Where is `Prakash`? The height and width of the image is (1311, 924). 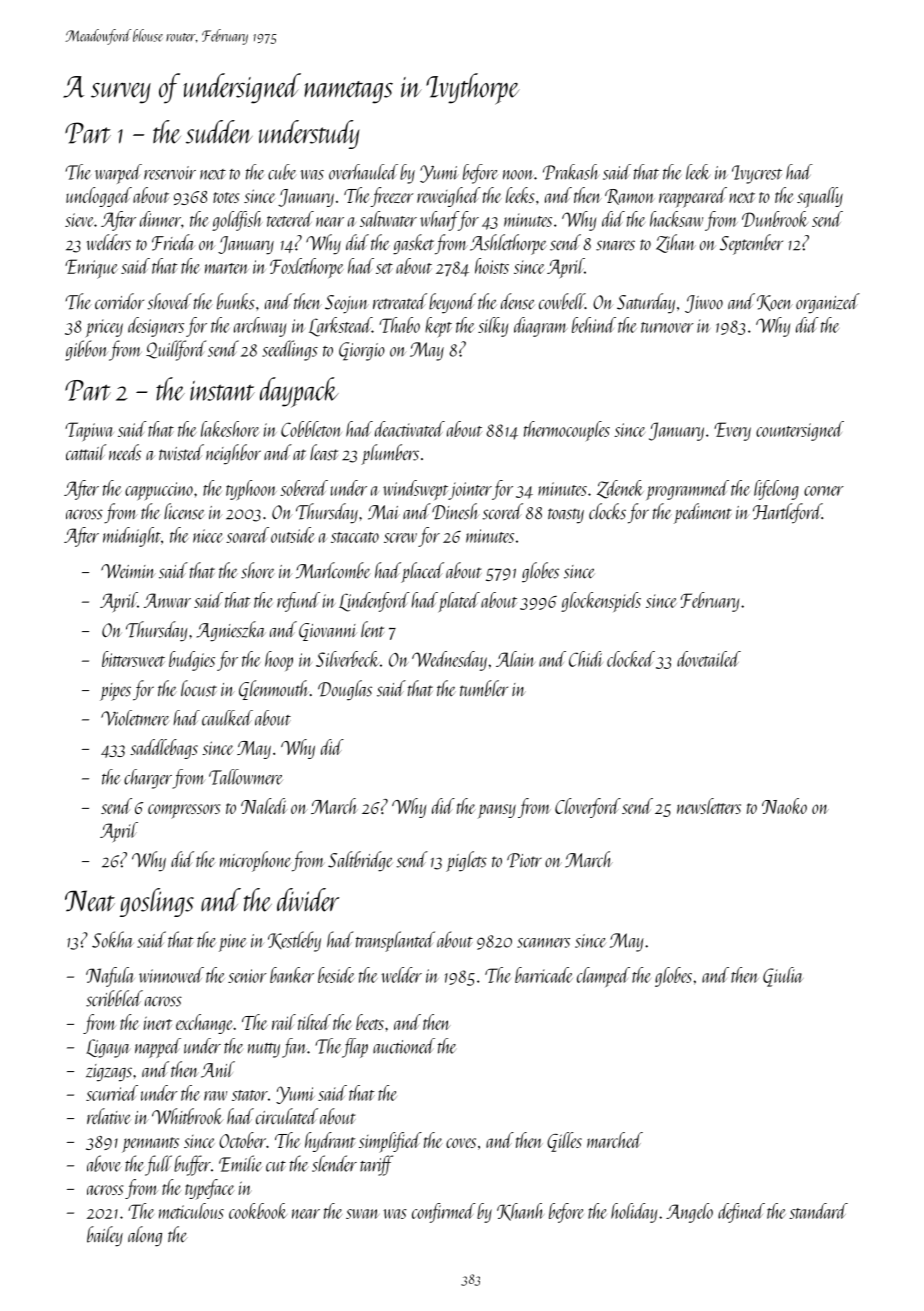
Prakash is located at coordinates (570, 172).
